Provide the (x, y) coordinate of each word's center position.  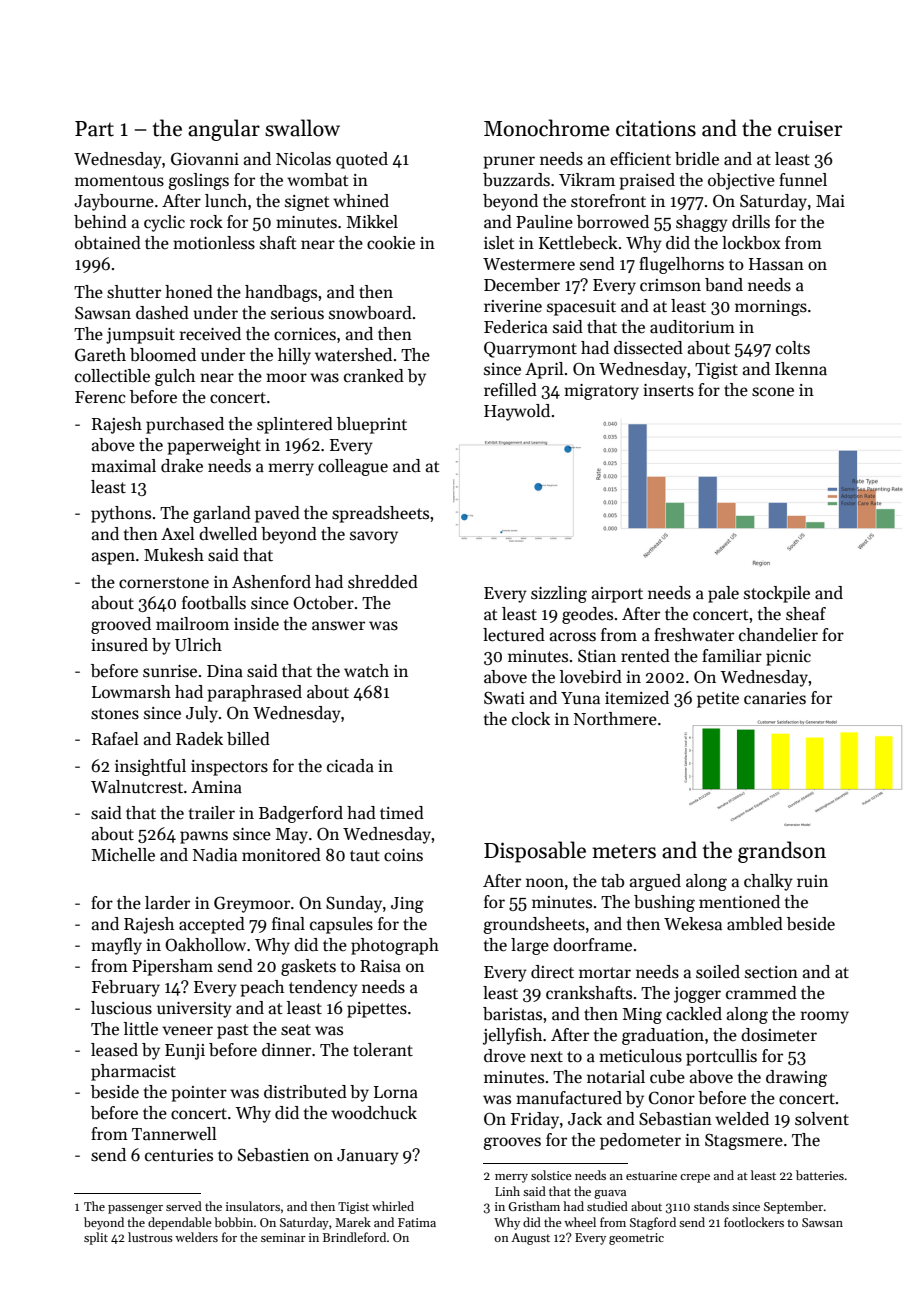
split (96, 1238)
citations (656, 128)
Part (94, 129)
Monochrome (547, 128)
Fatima (417, 1222)
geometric (636, 1239)
